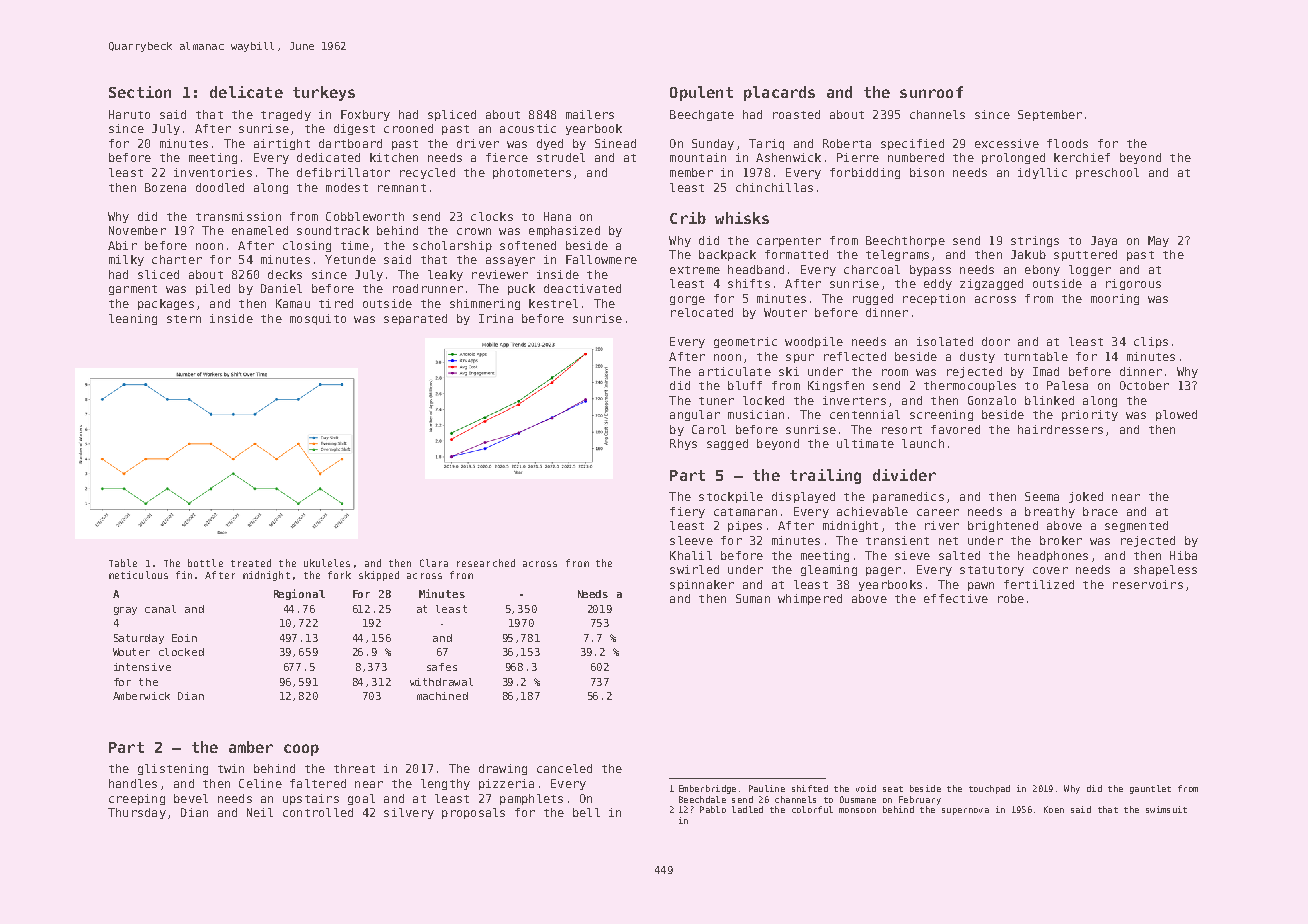  What do you see at coordinates (184, 319) in the screenshot?
I see `stern` at bounding box center [184, 319].
